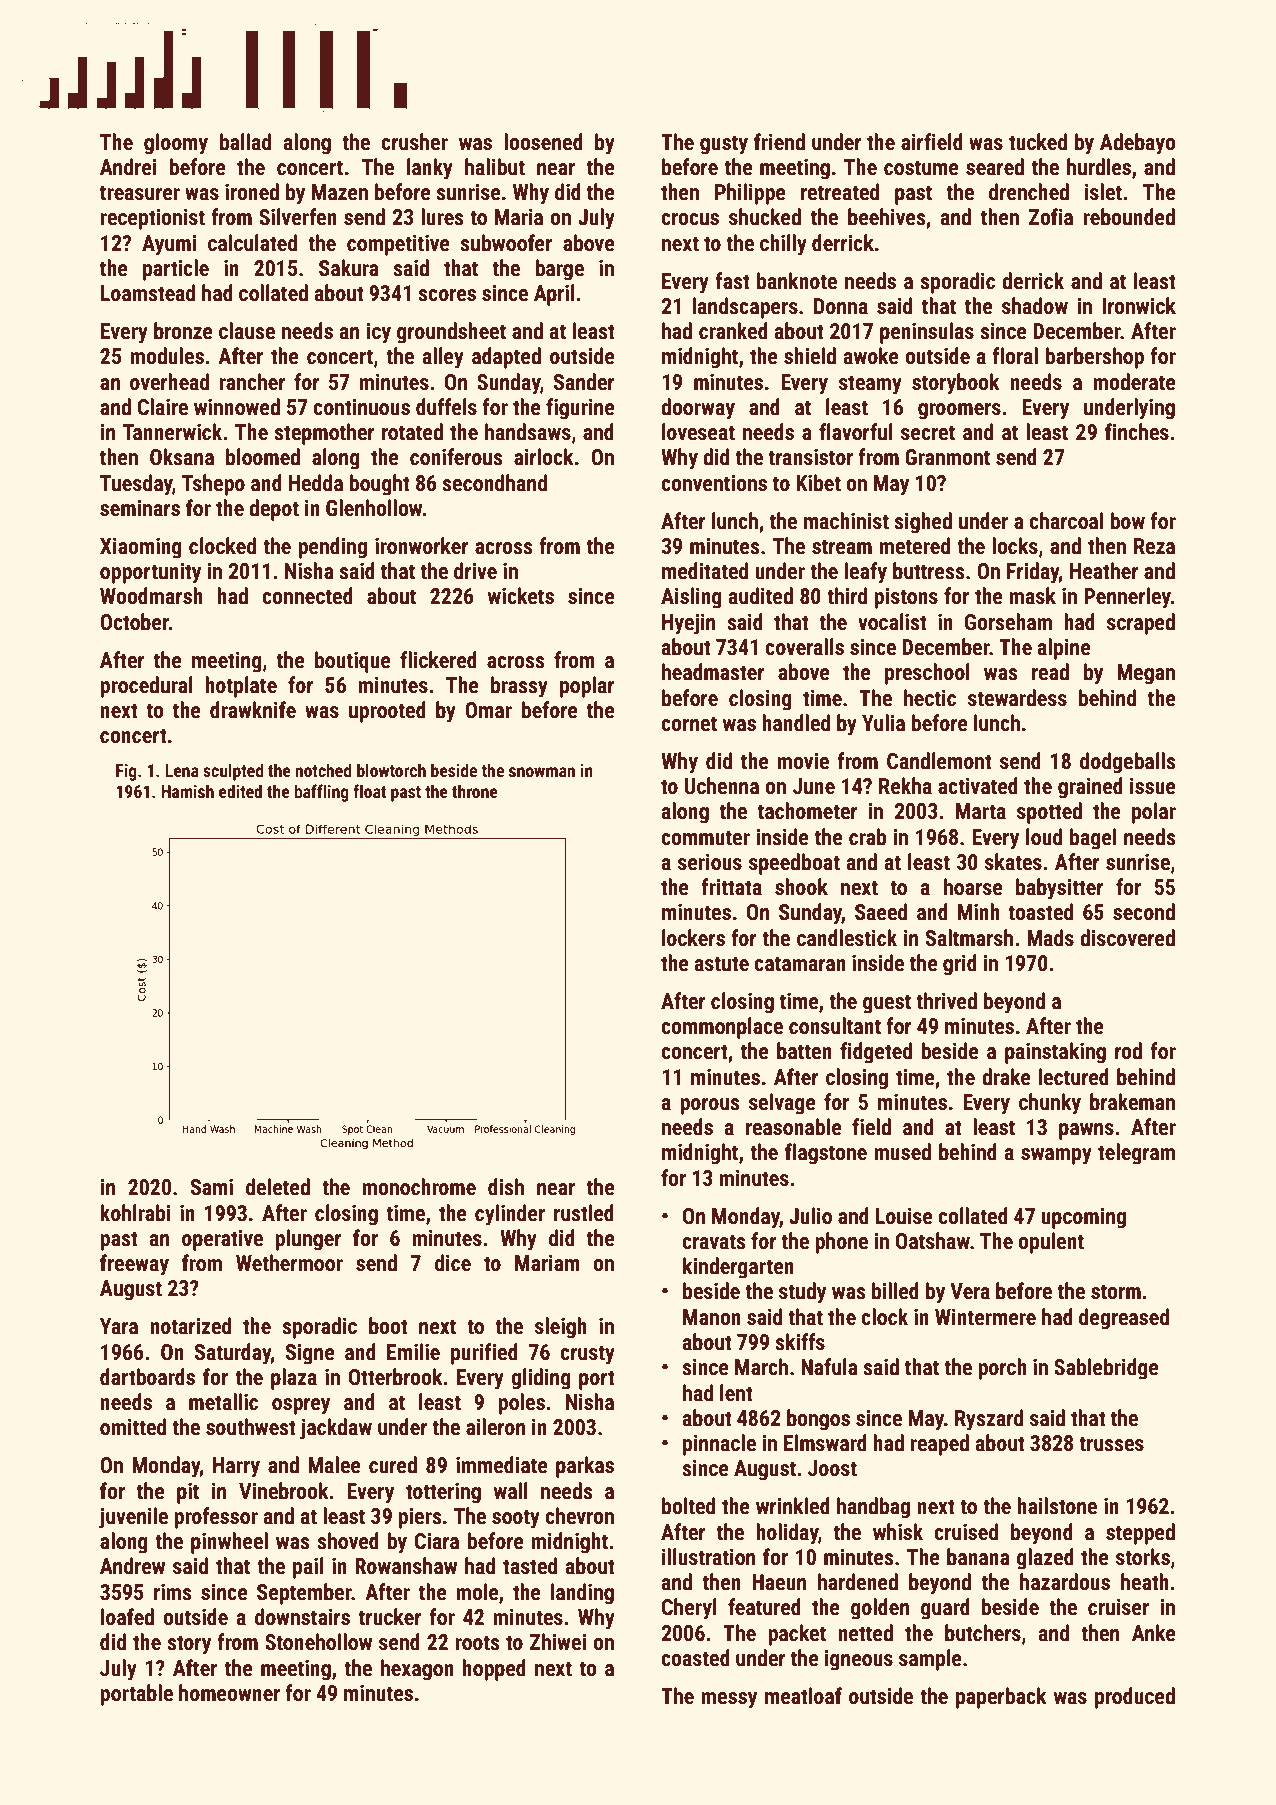 The image size is (1276, 1805). I want to click on Saltmarsh, so click(969, 938).
